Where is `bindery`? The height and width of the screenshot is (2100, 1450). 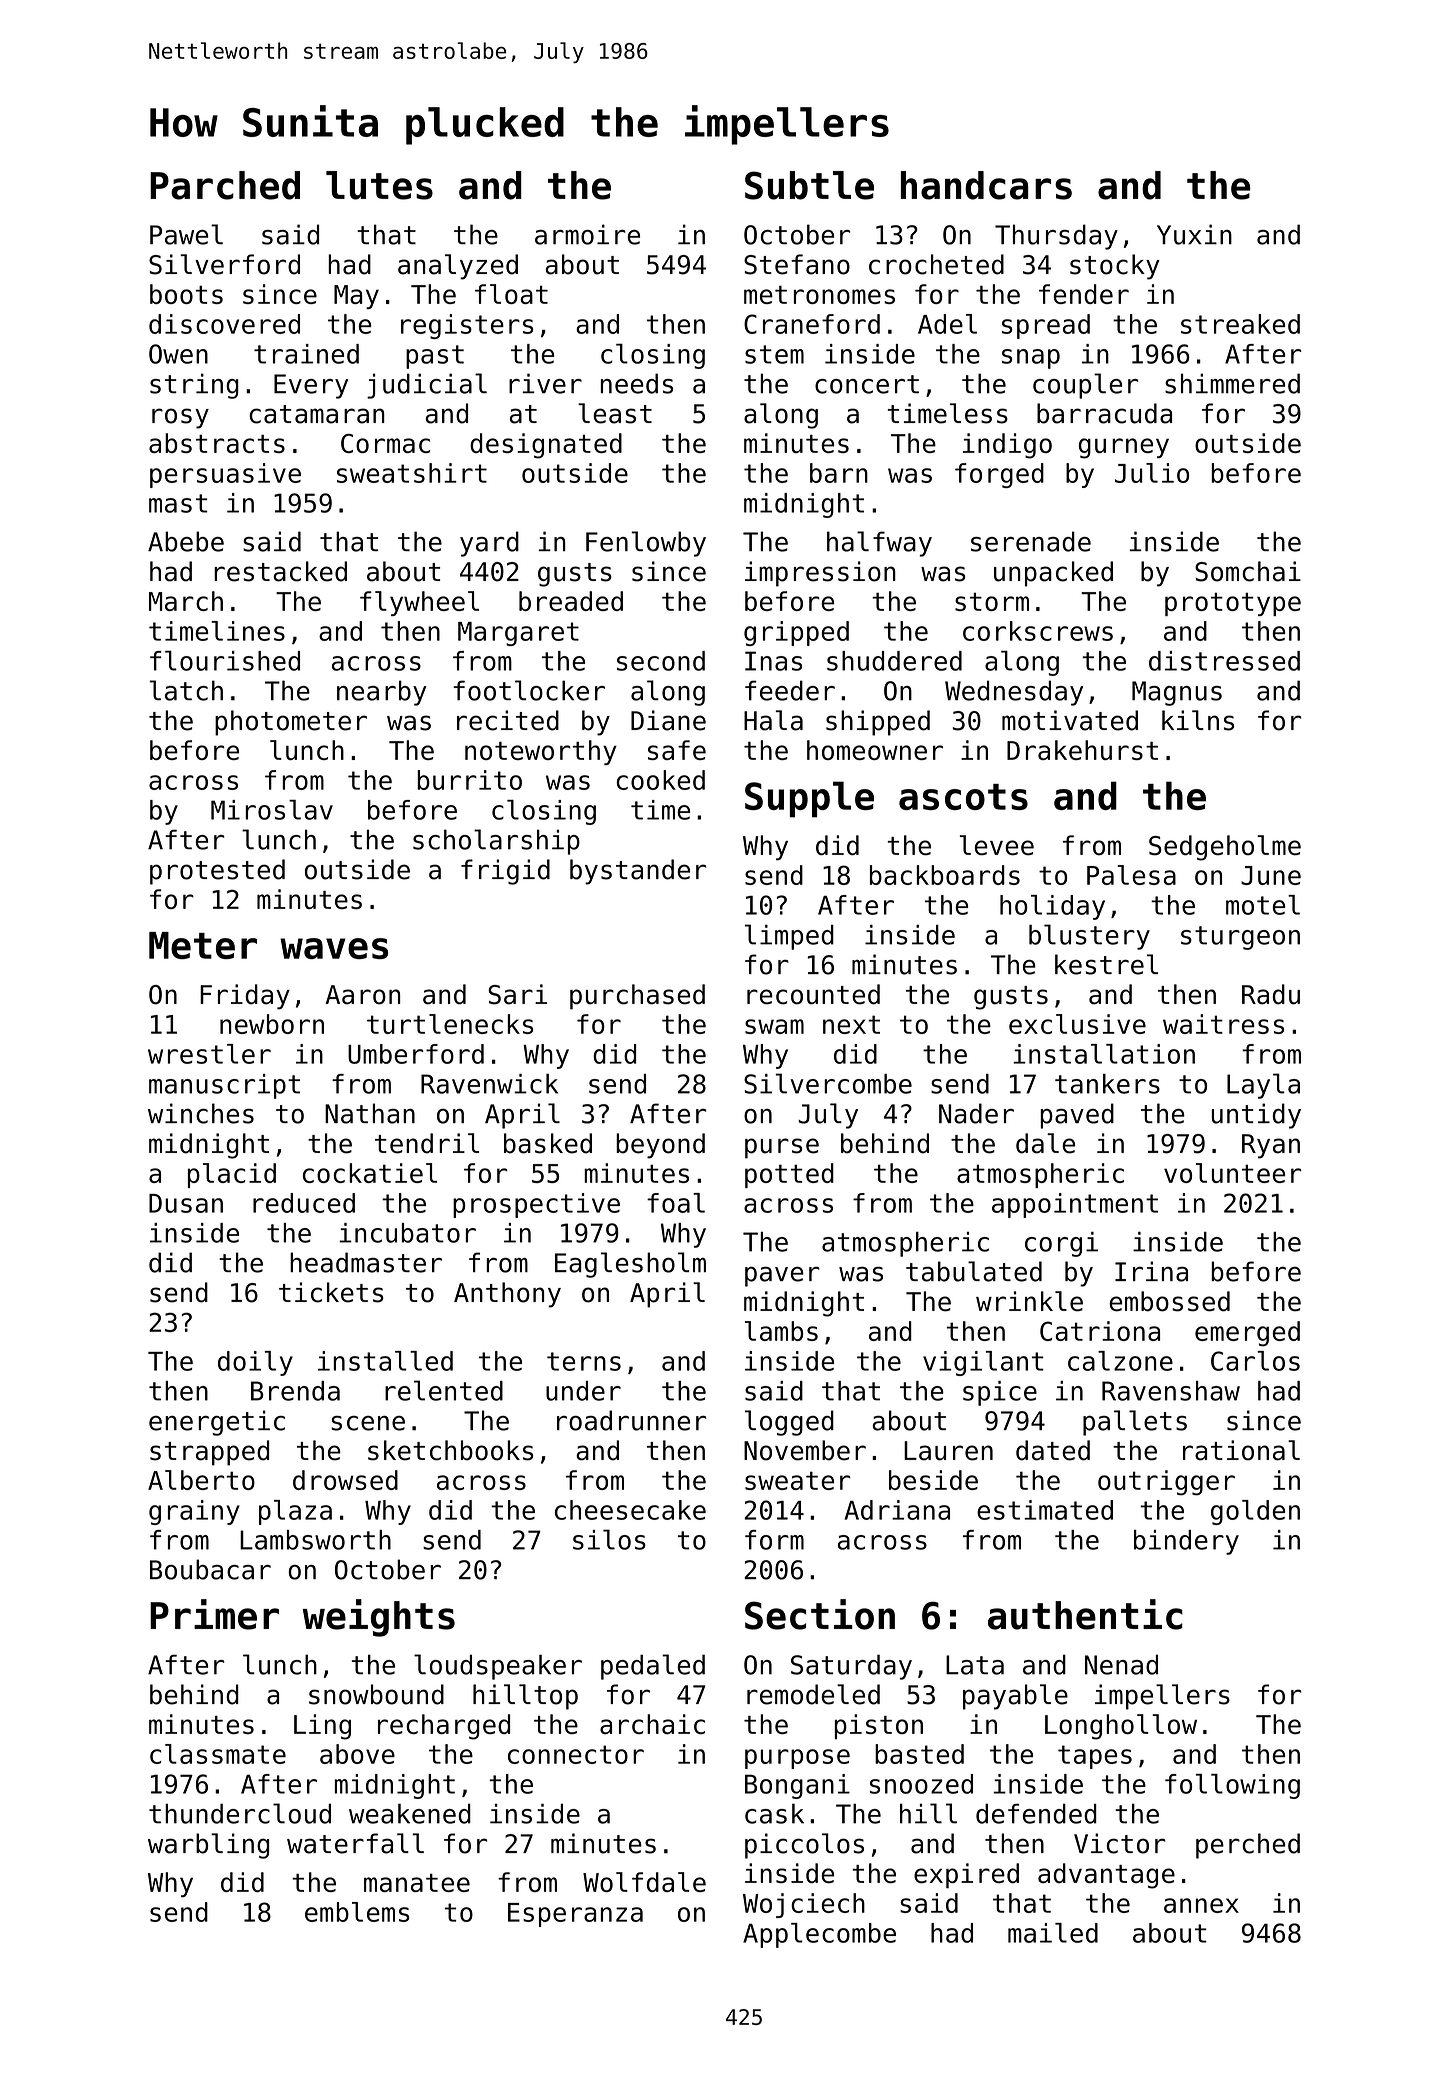
bindery is located at coordinates (1186, 1542).
